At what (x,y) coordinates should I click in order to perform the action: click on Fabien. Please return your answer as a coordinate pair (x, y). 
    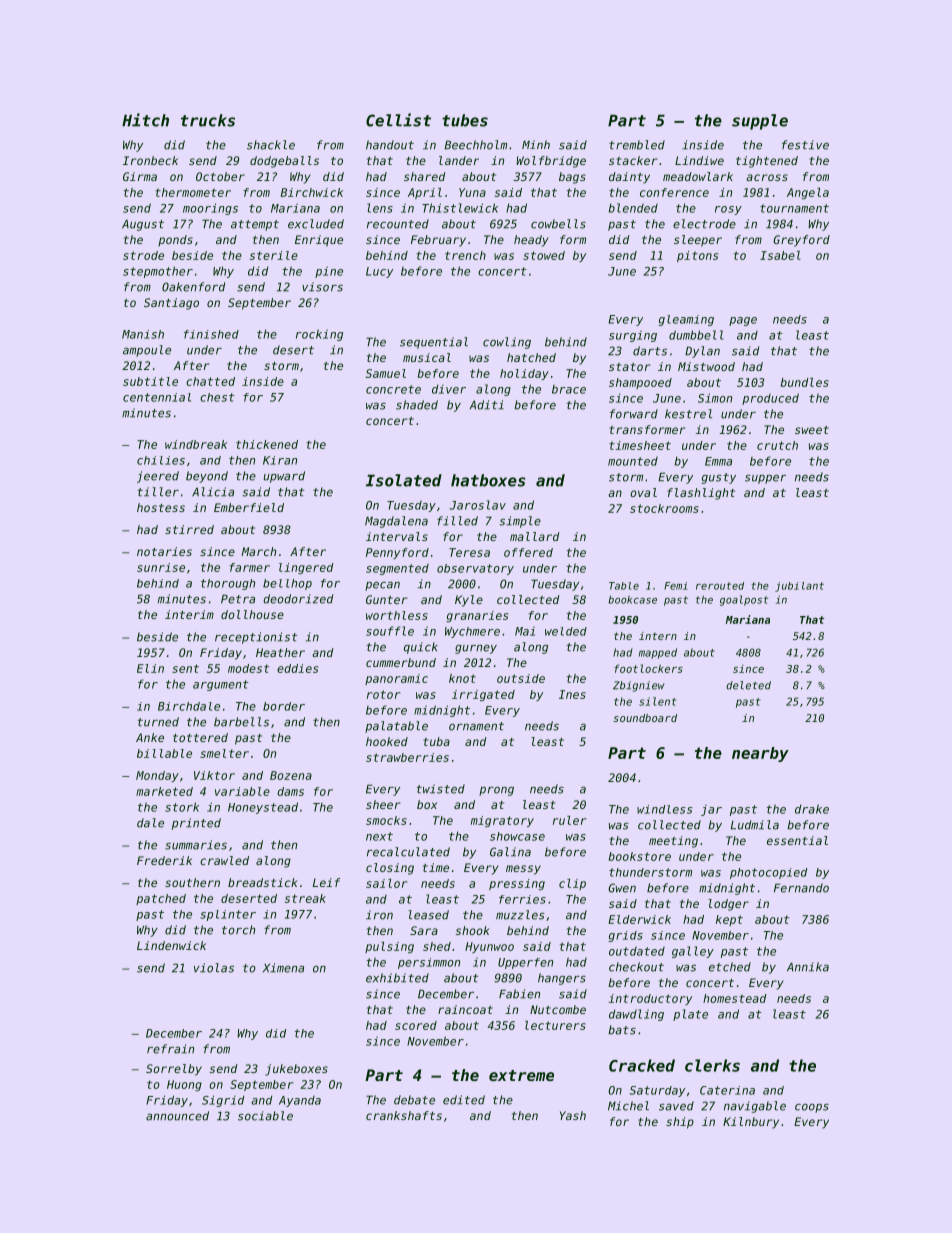
    Looking at the image, I should click on (519, 994).
